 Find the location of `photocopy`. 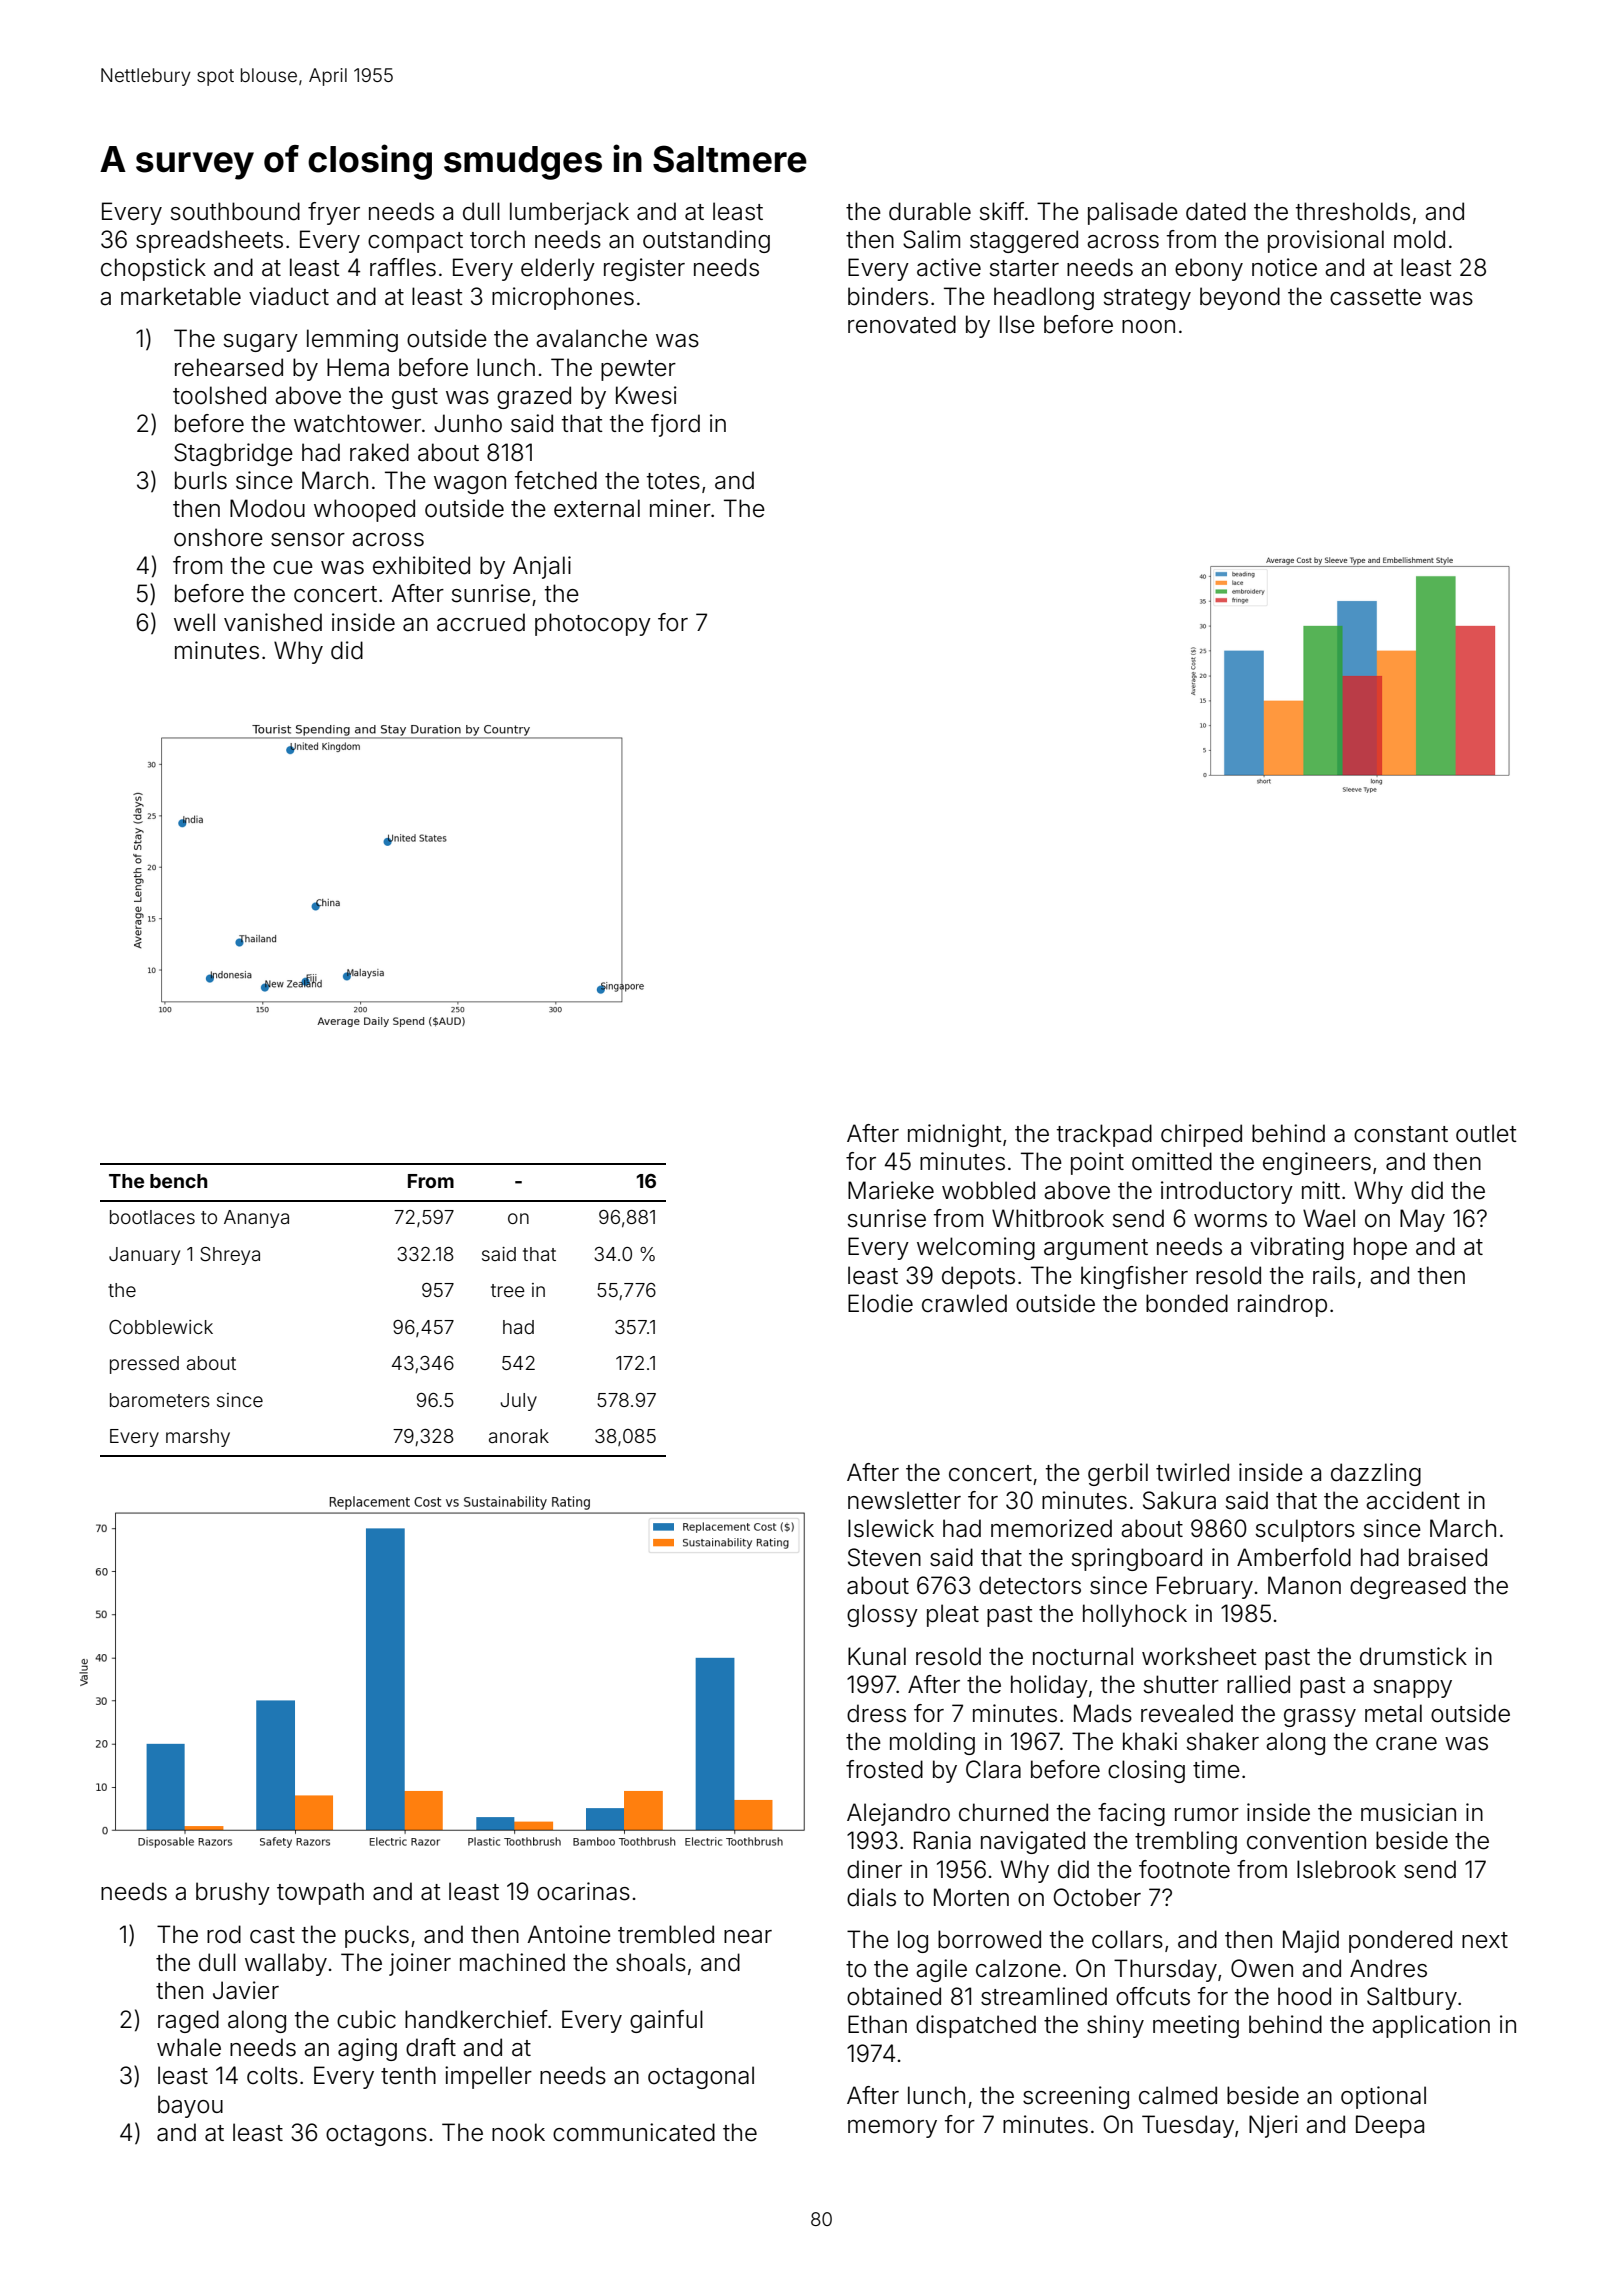

photocopy is located at coordinates (593, 624).
